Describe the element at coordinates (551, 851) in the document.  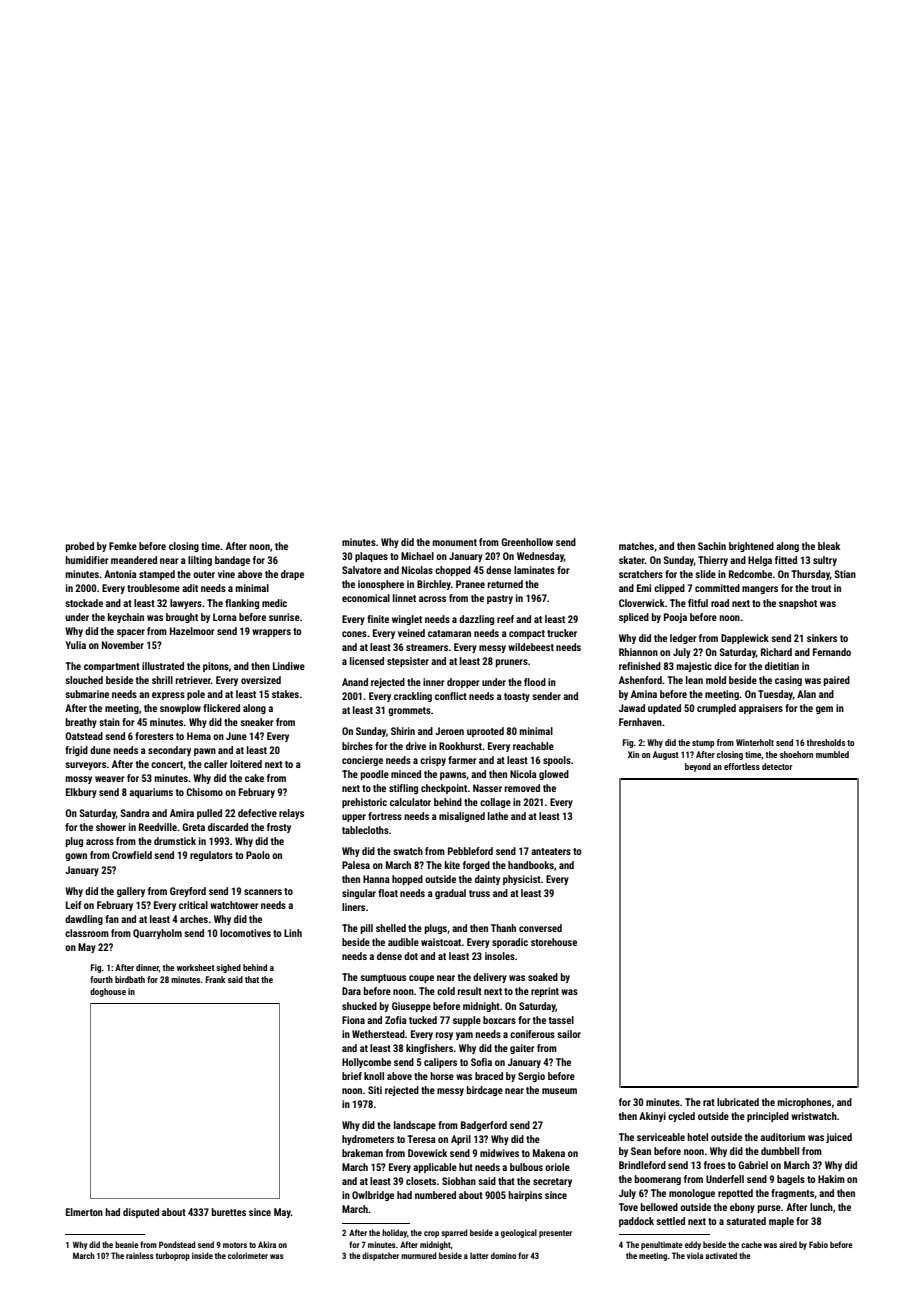
I see `anteaters` at that location.
